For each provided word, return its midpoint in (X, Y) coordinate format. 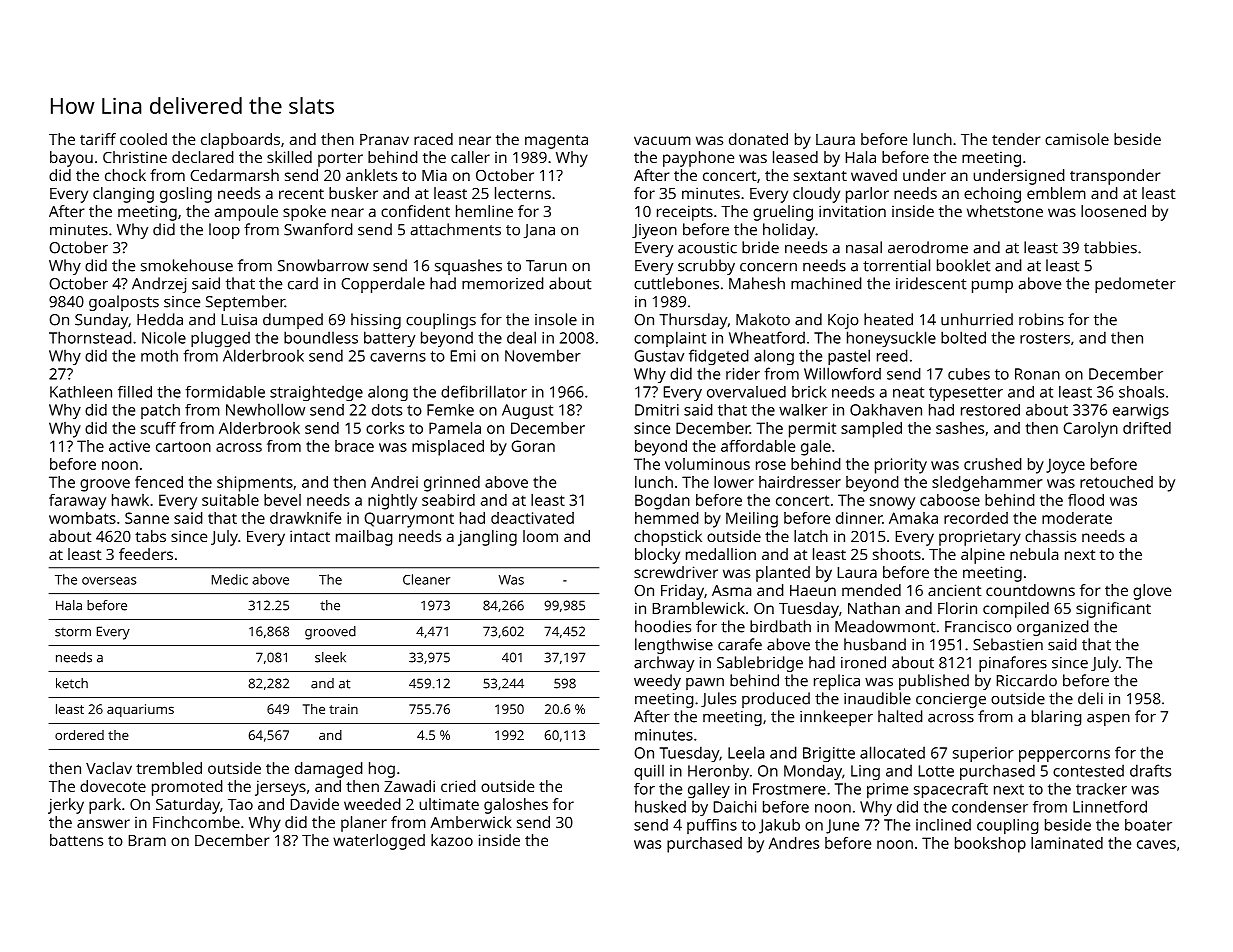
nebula (1034, 554)
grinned (452, 484)
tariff (98, 139)
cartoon (183, 446)
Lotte (936, 771)
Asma (731, 590)
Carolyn (1090, 430)
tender (1016, 139)
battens (76, 840)
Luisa (239, 320)
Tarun (546, 266)
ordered (79, 735)
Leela (746, 752)
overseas (109, 581)
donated (758, 139)
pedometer (1135, 285)
